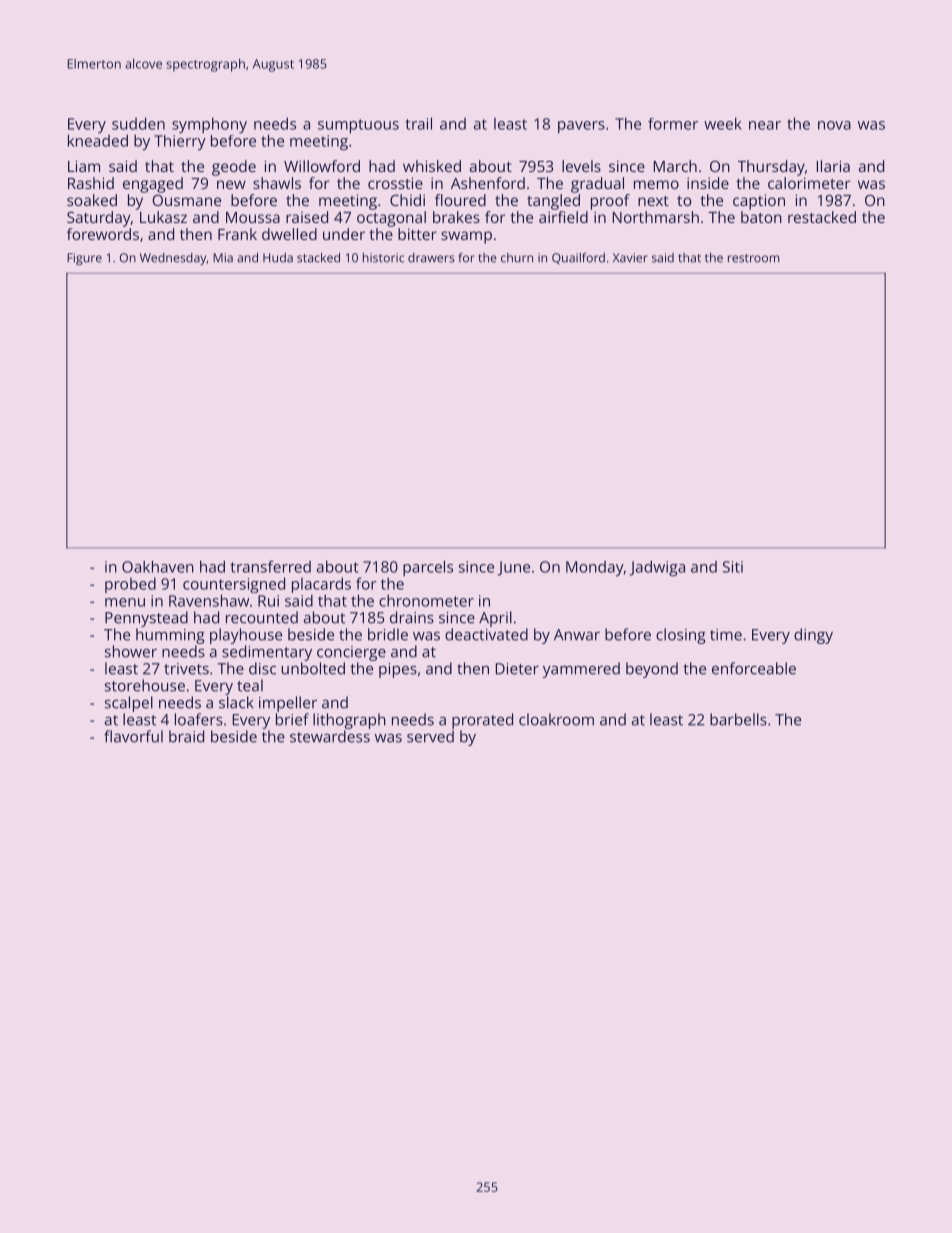  I want to click on transferred, so click(270, 566).
